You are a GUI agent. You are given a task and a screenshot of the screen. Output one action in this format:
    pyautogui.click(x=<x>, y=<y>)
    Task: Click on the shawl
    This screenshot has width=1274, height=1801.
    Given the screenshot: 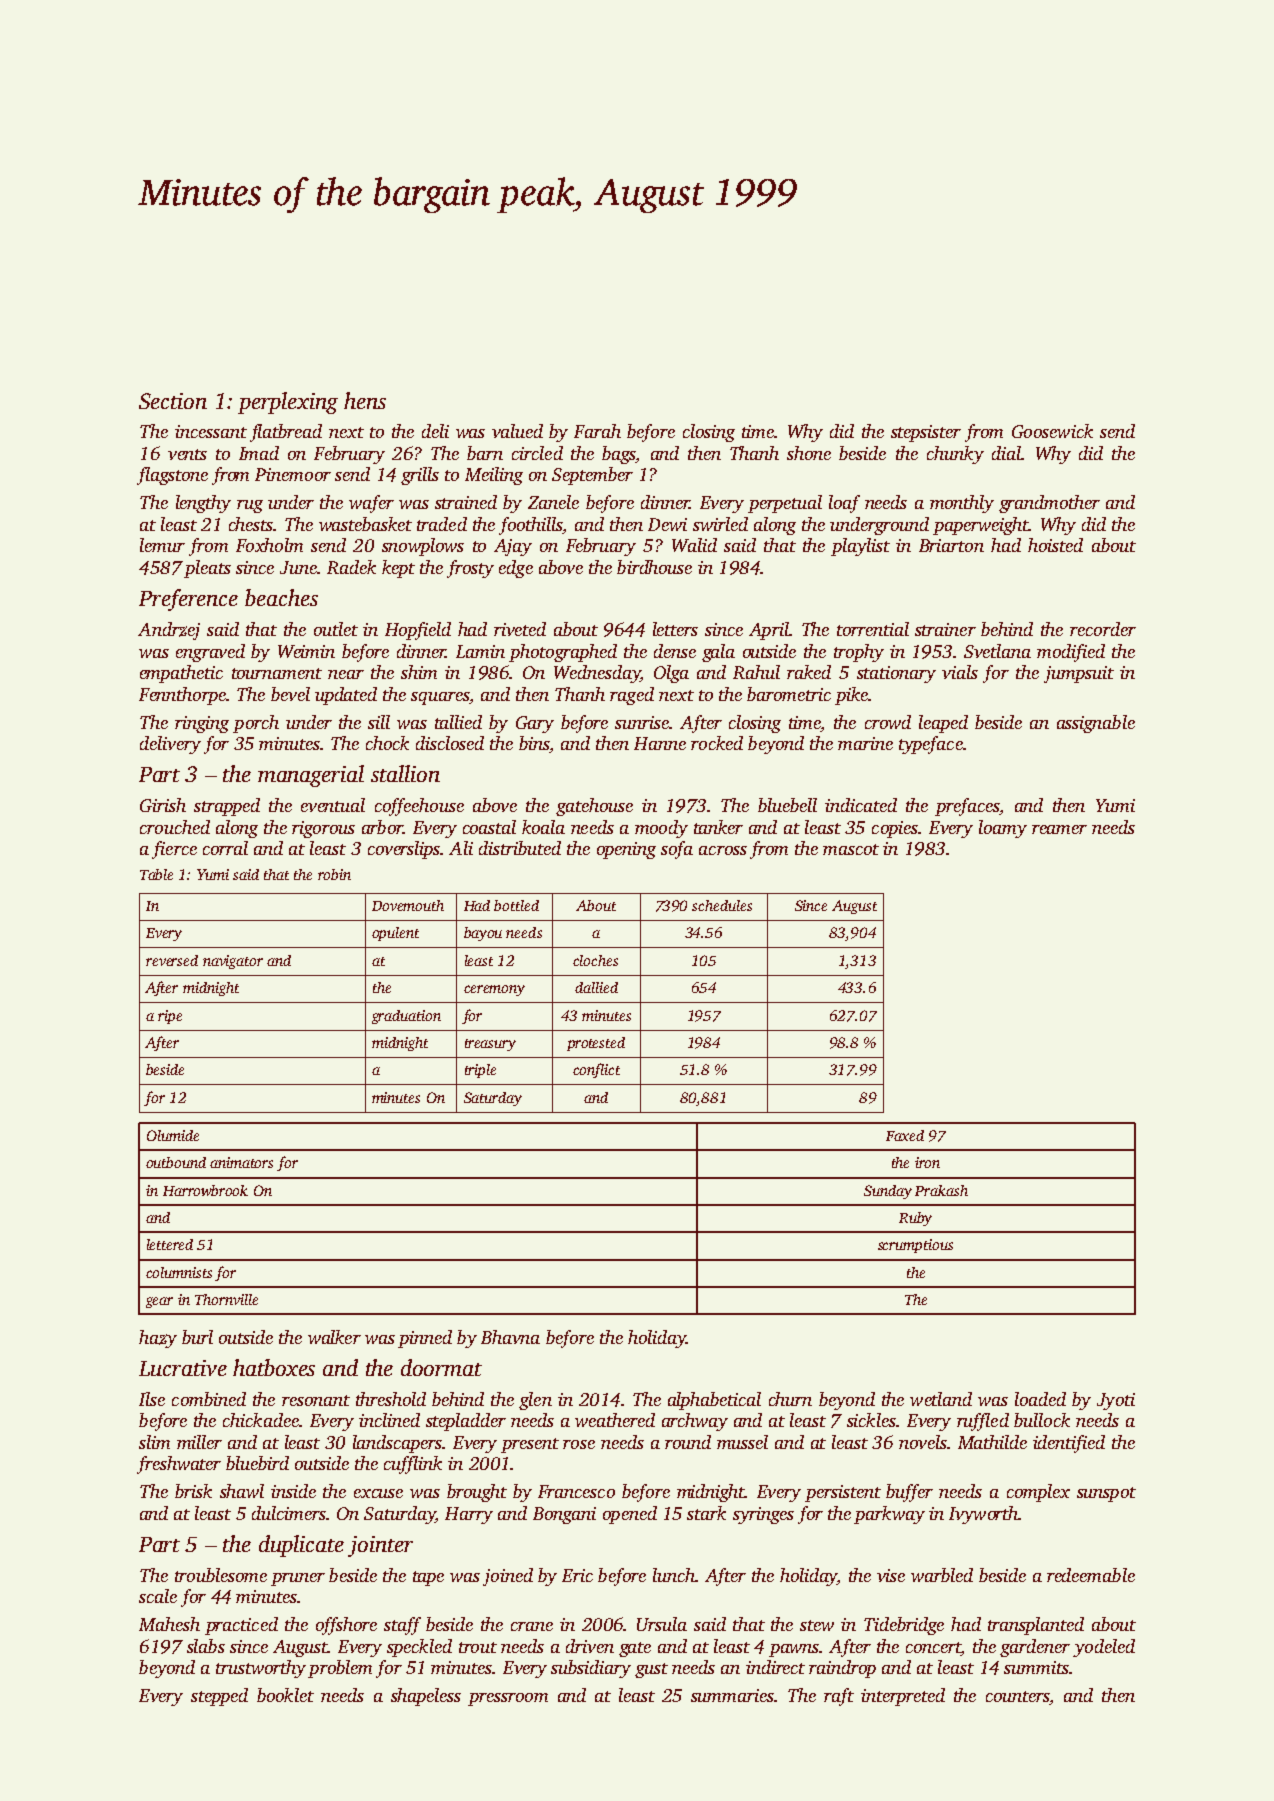 What is the action you would take?
    pyautogui.click(x=242, y=1491)
